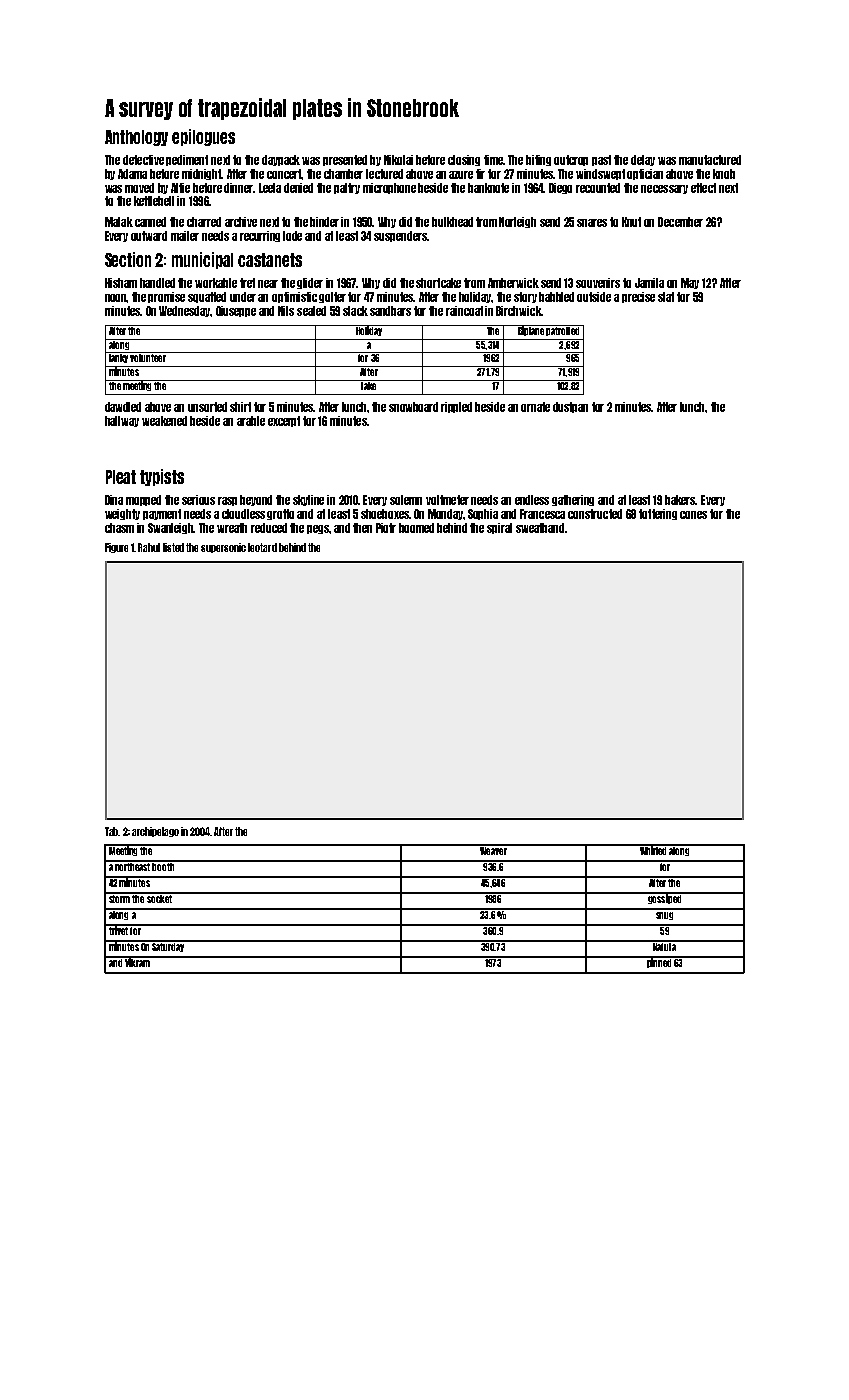 The width and height of the document is (849, 1400). What do you see at coordinates (666, 297) in the document?
I see `slat` at bounding box center [666, 297].
